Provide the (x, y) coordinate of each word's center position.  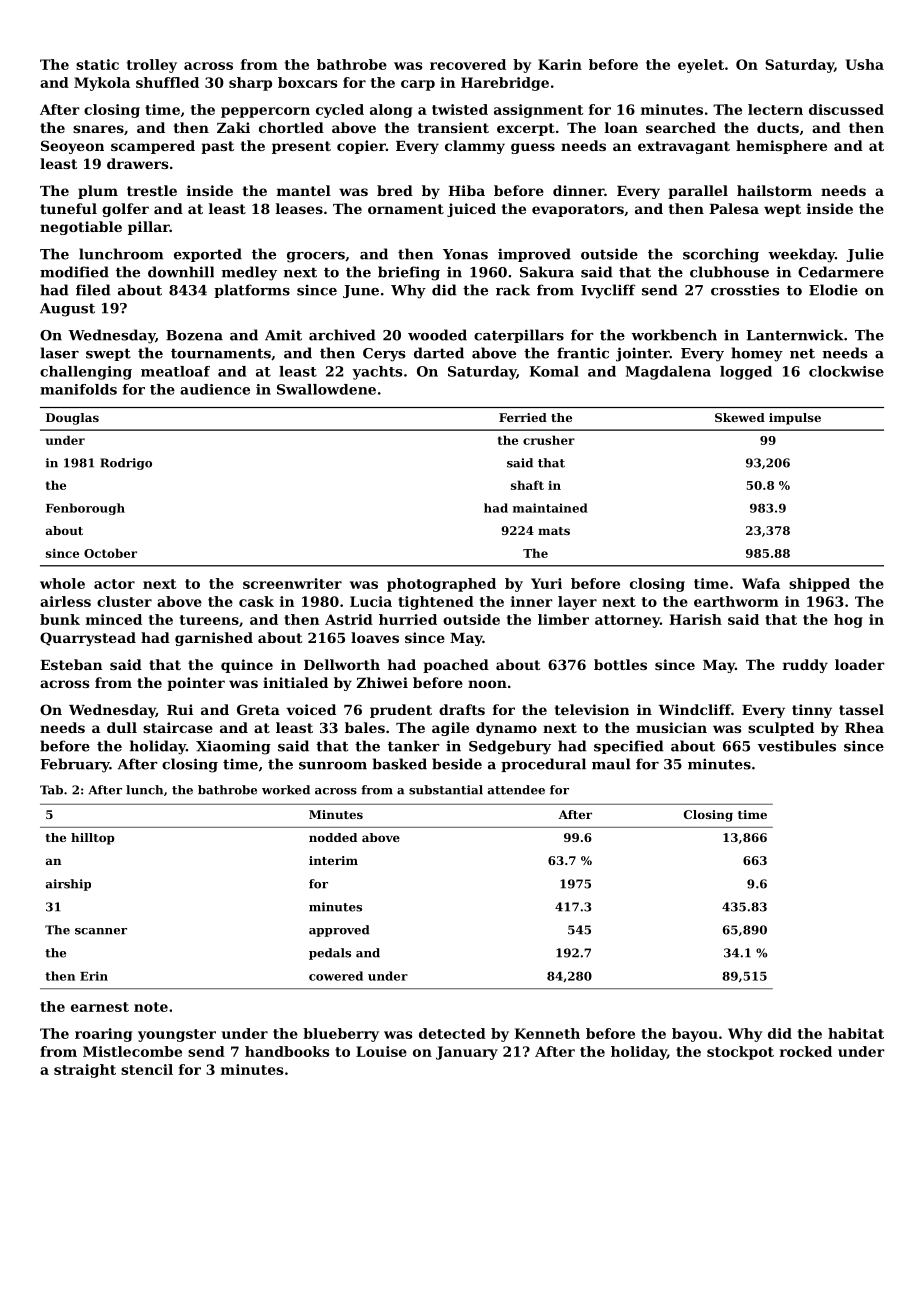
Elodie (833, 290)
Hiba (466, 190)
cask (256, 601)
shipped (819, 585)
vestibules (797, 746)
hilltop (93, 839)
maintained (550, 508)
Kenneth (547, 1033)
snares (98, 129)
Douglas (72, 419)
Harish (695, 619)
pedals (330, 954)
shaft (527, 485)
